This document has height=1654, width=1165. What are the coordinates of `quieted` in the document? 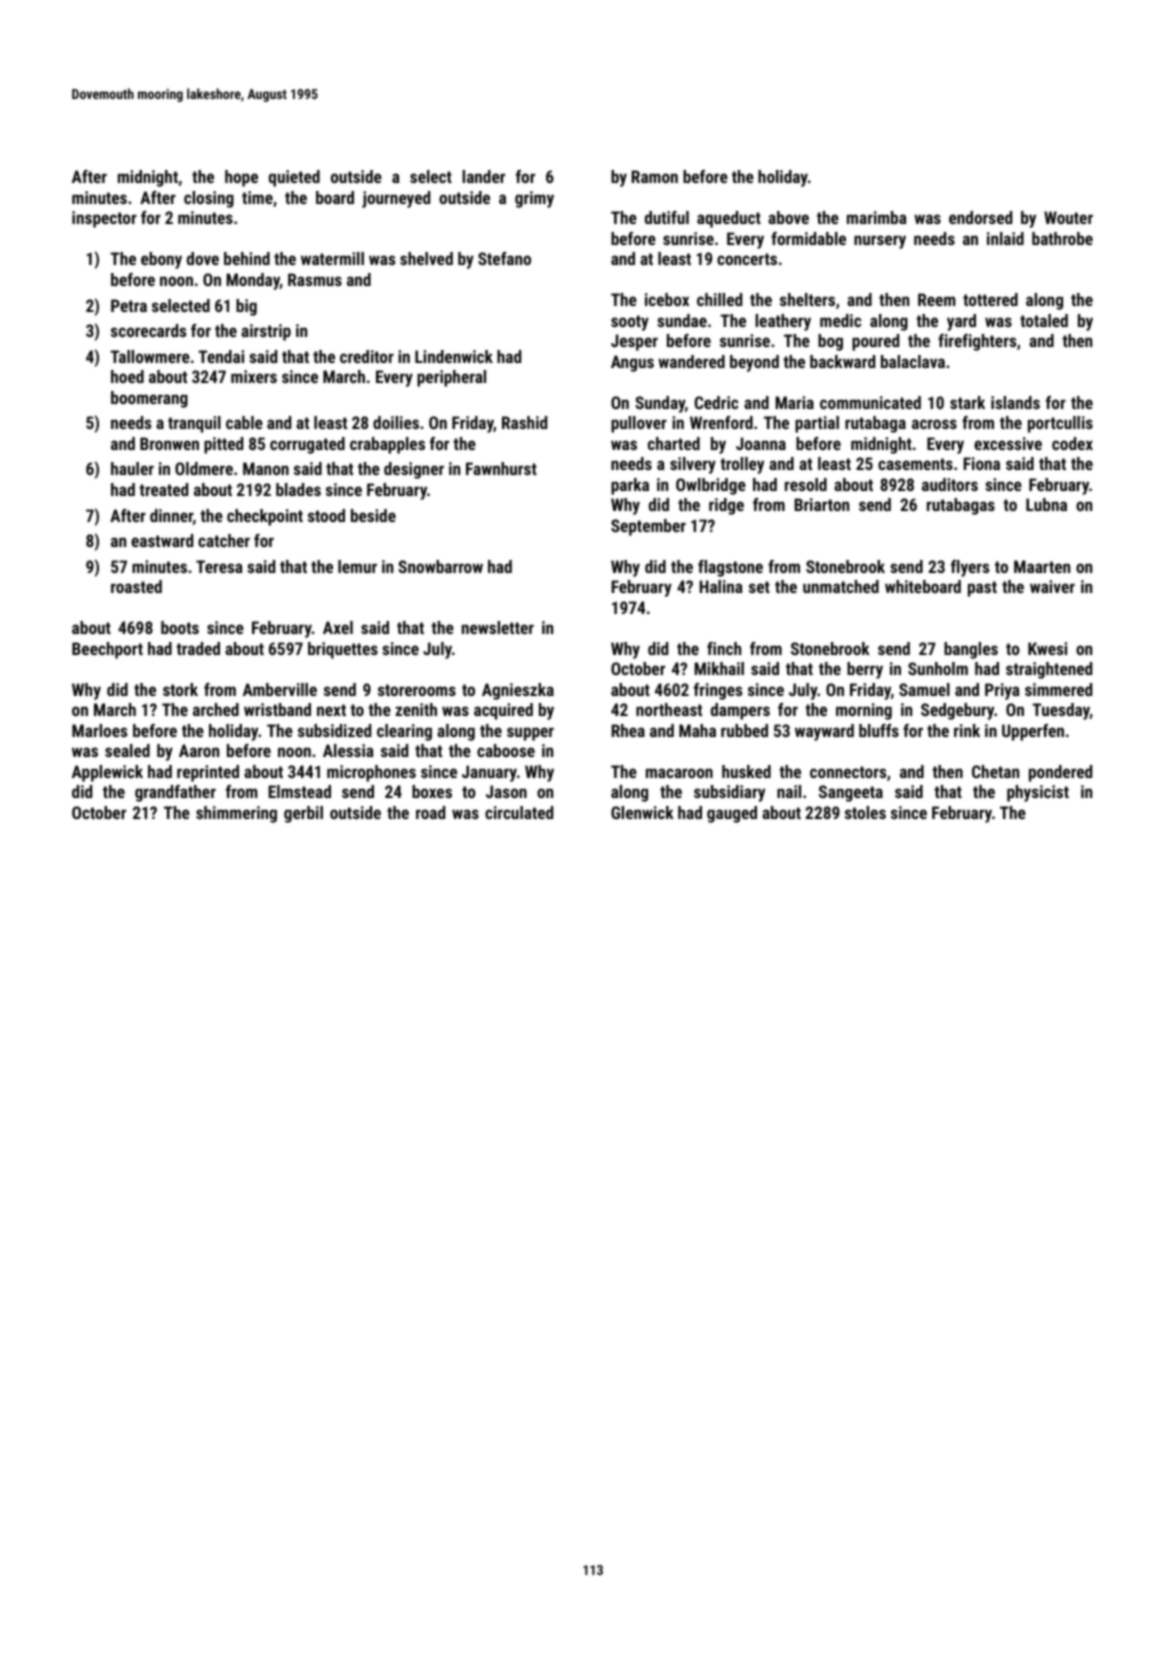 It's located at (294, 178).
